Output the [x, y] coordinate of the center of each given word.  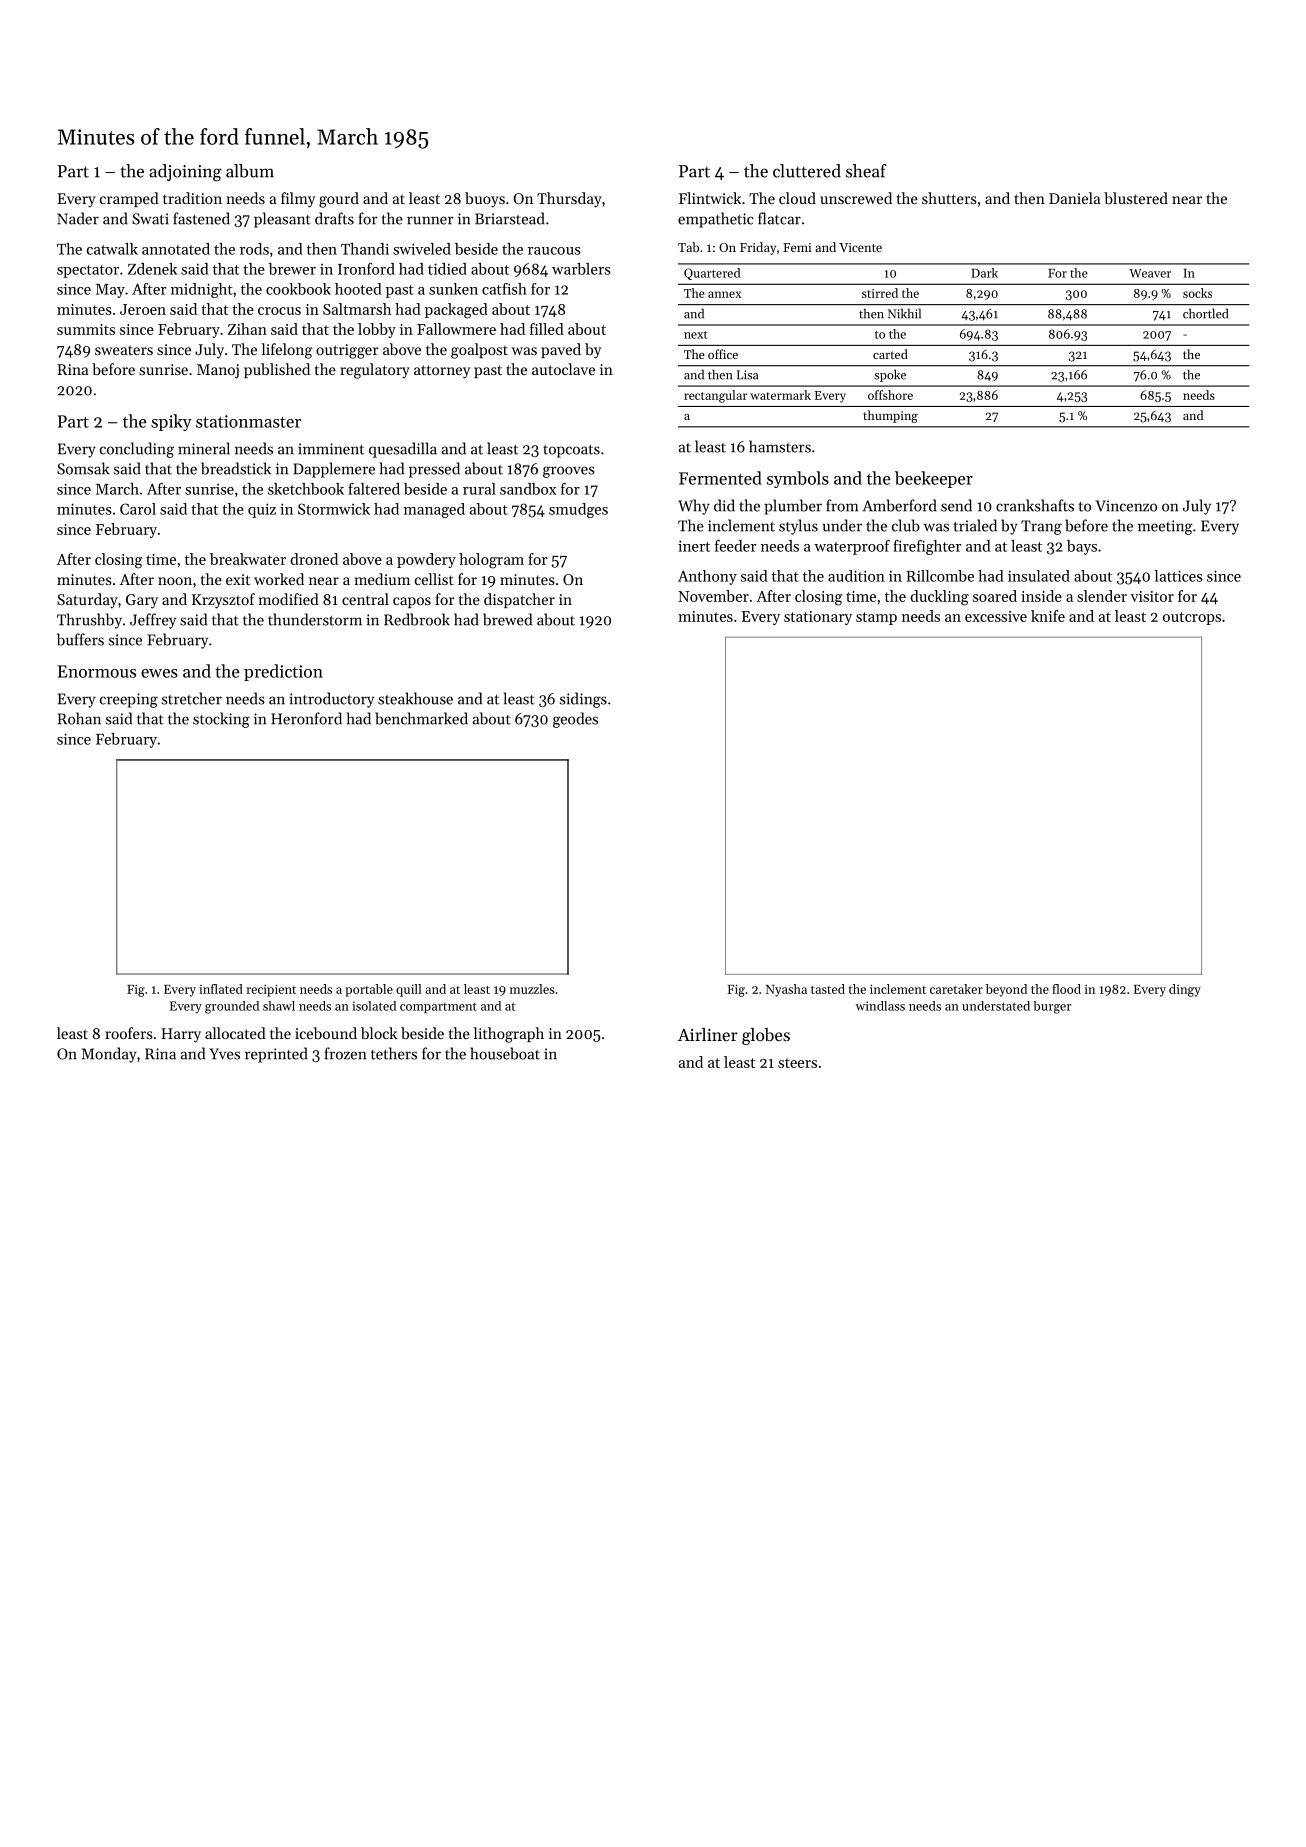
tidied [447, 269]
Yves [224, 1054]
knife [1048, 616]
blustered [1136, 198]
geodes [575, 720]
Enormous [97, 671]
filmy [298, 200]
